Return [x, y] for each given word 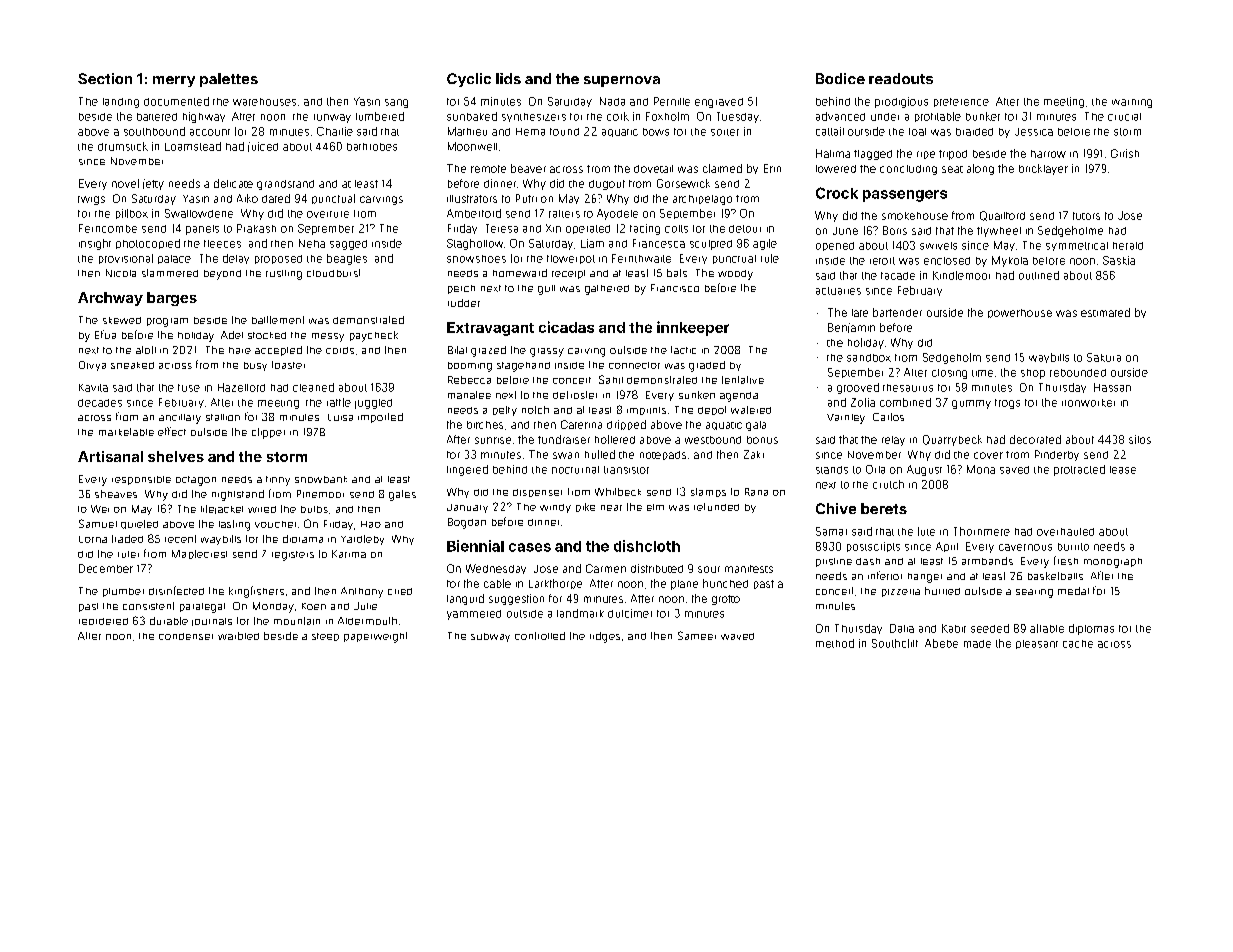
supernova [622, 81]
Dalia [902, 628]
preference [961, 102]
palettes [229, 80]
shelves [176, 456]
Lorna [93, 539]
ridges [605, 637]
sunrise [493, 440]
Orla [875, 469]
